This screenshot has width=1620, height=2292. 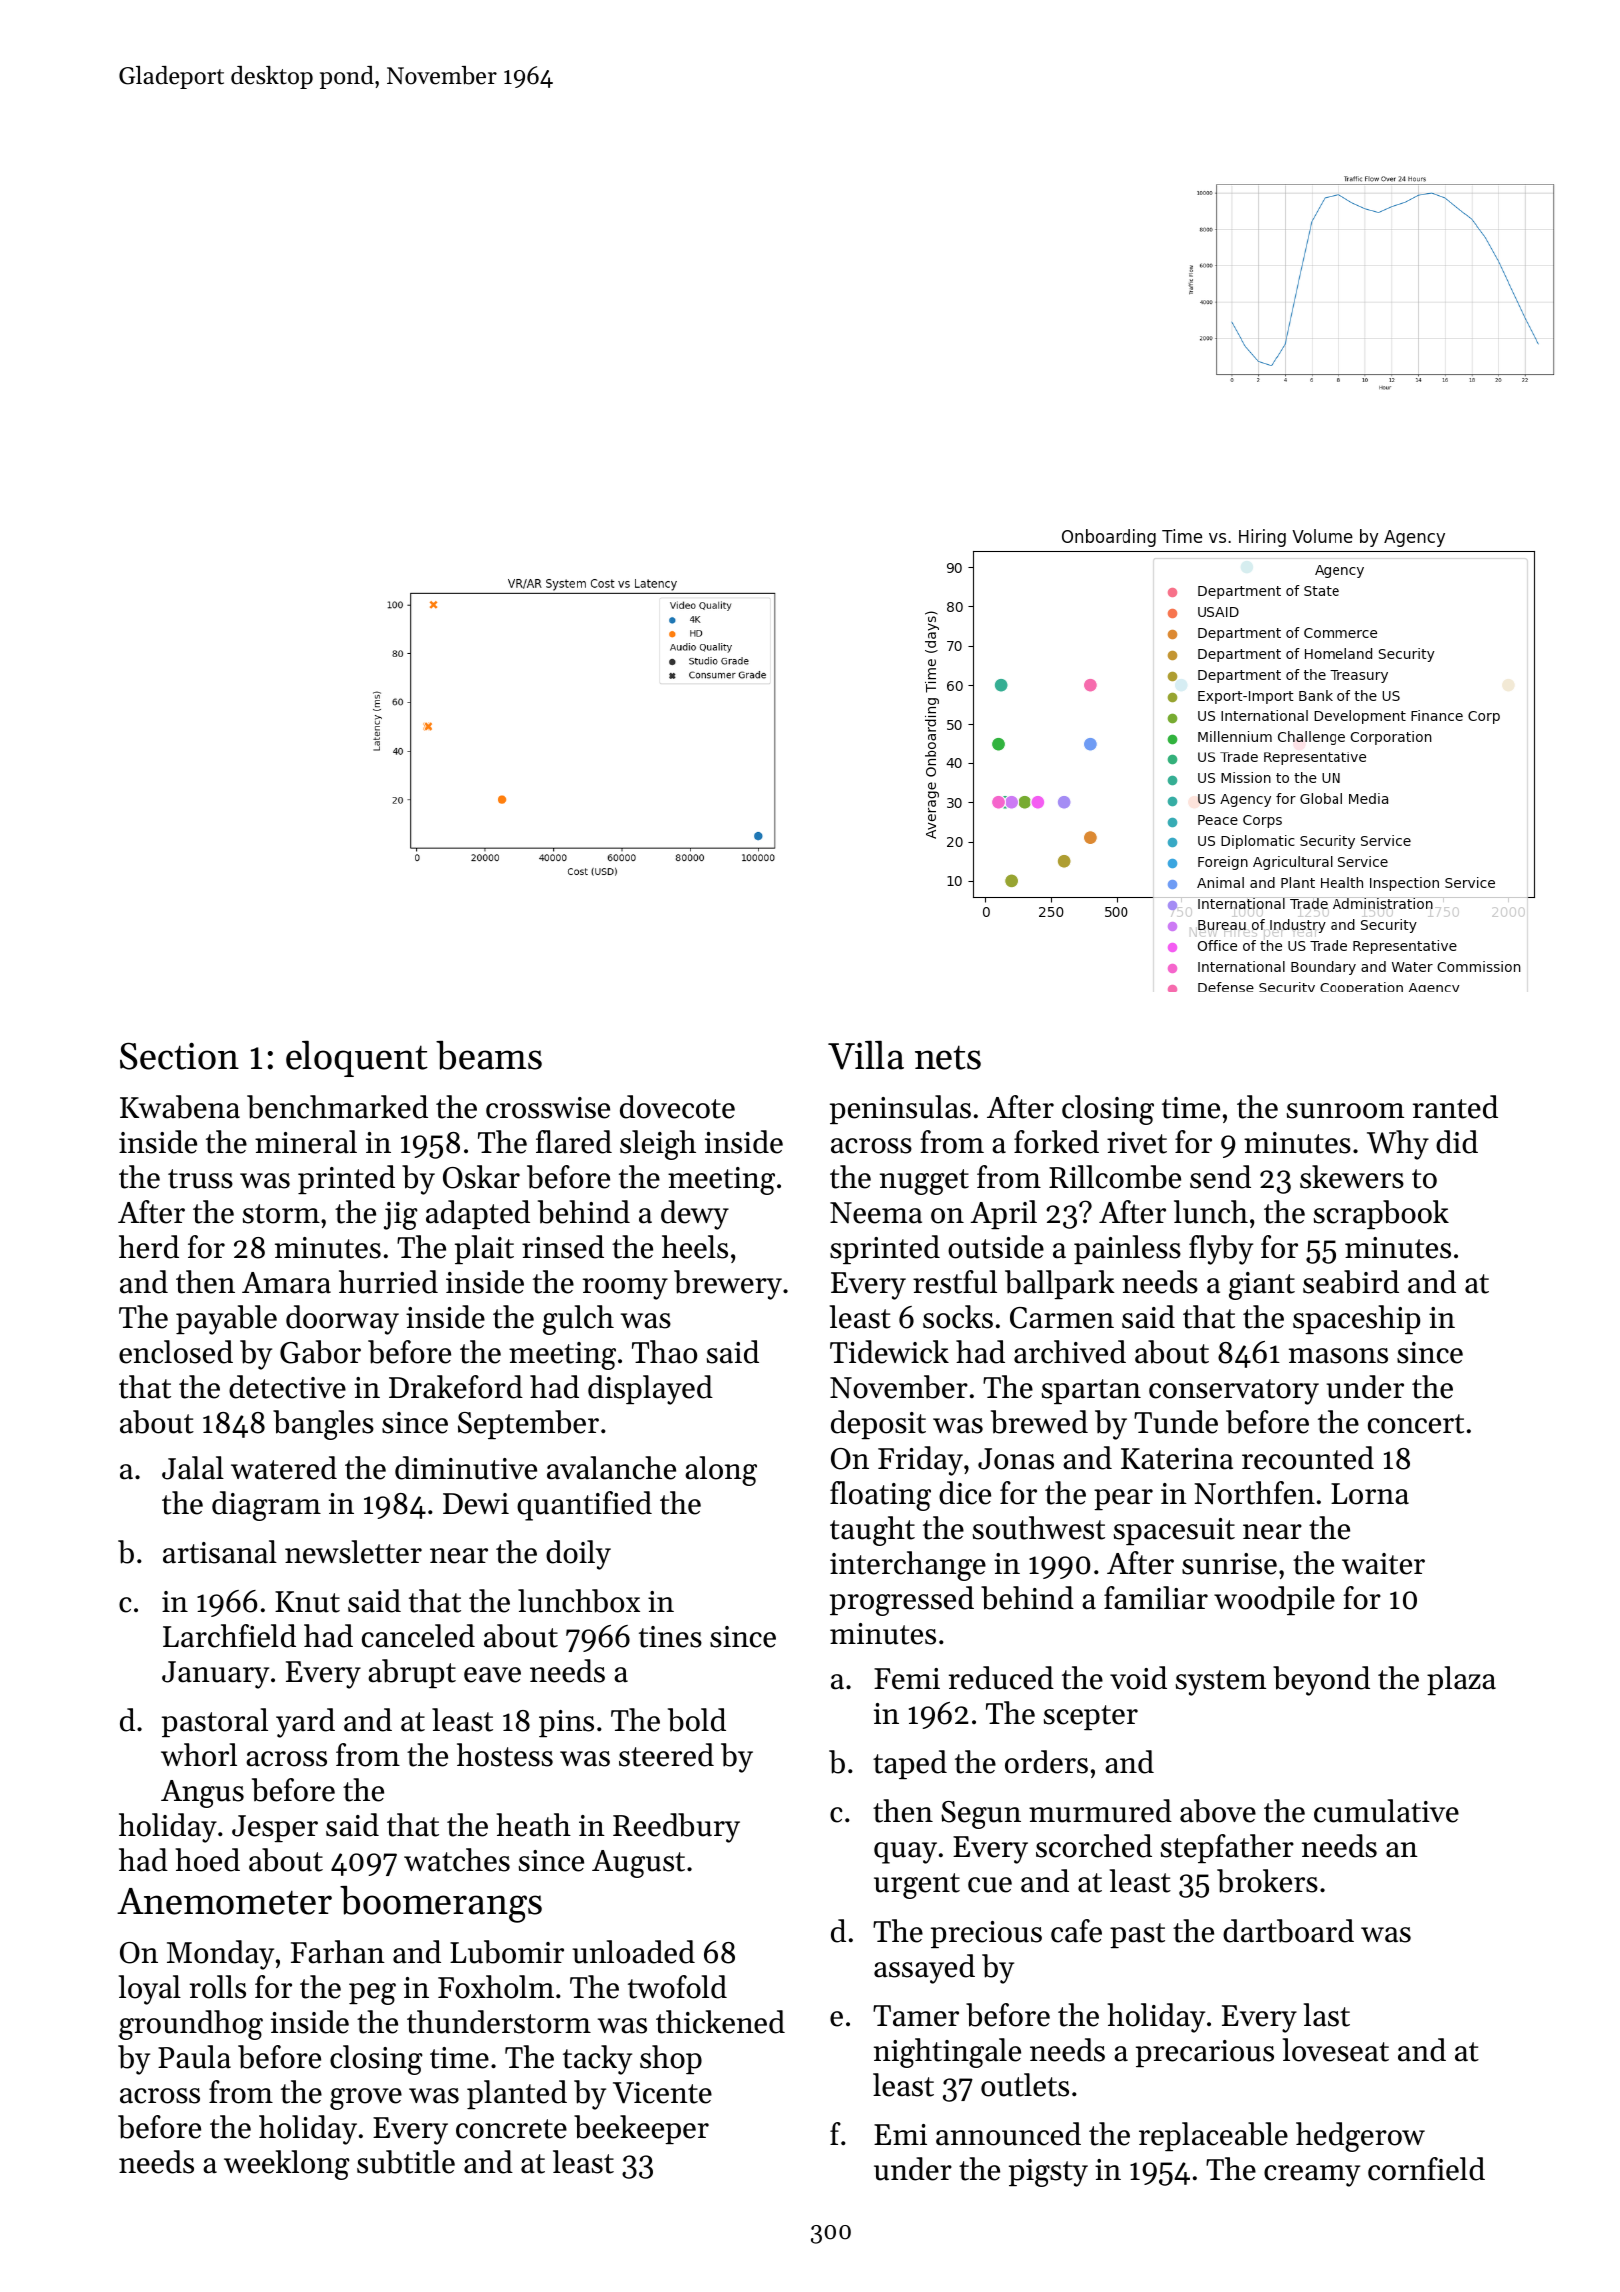 I want to click on Villa, so click(x=866, y=1055).
